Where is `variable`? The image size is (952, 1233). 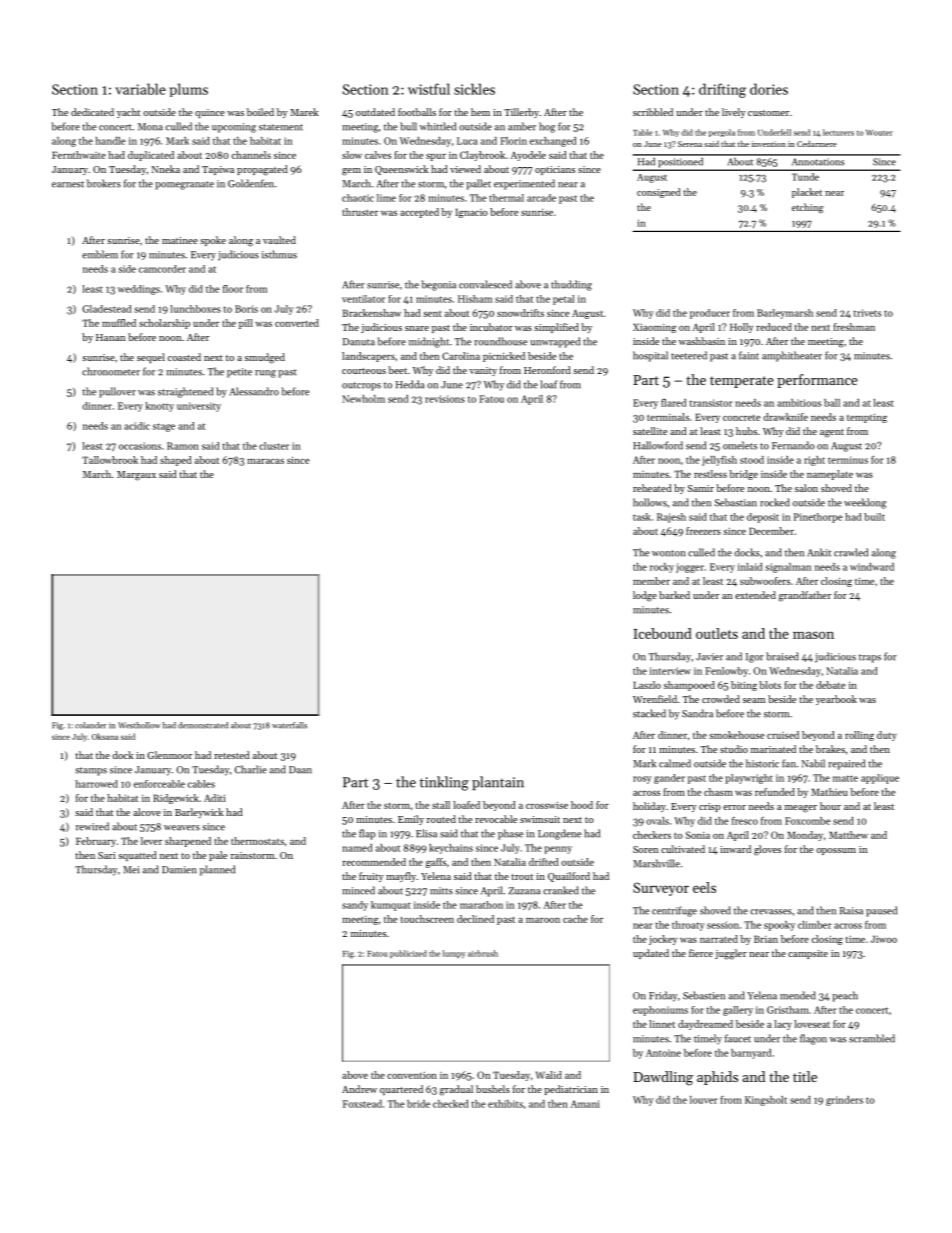
variable is located at coordinates (140, 89).
